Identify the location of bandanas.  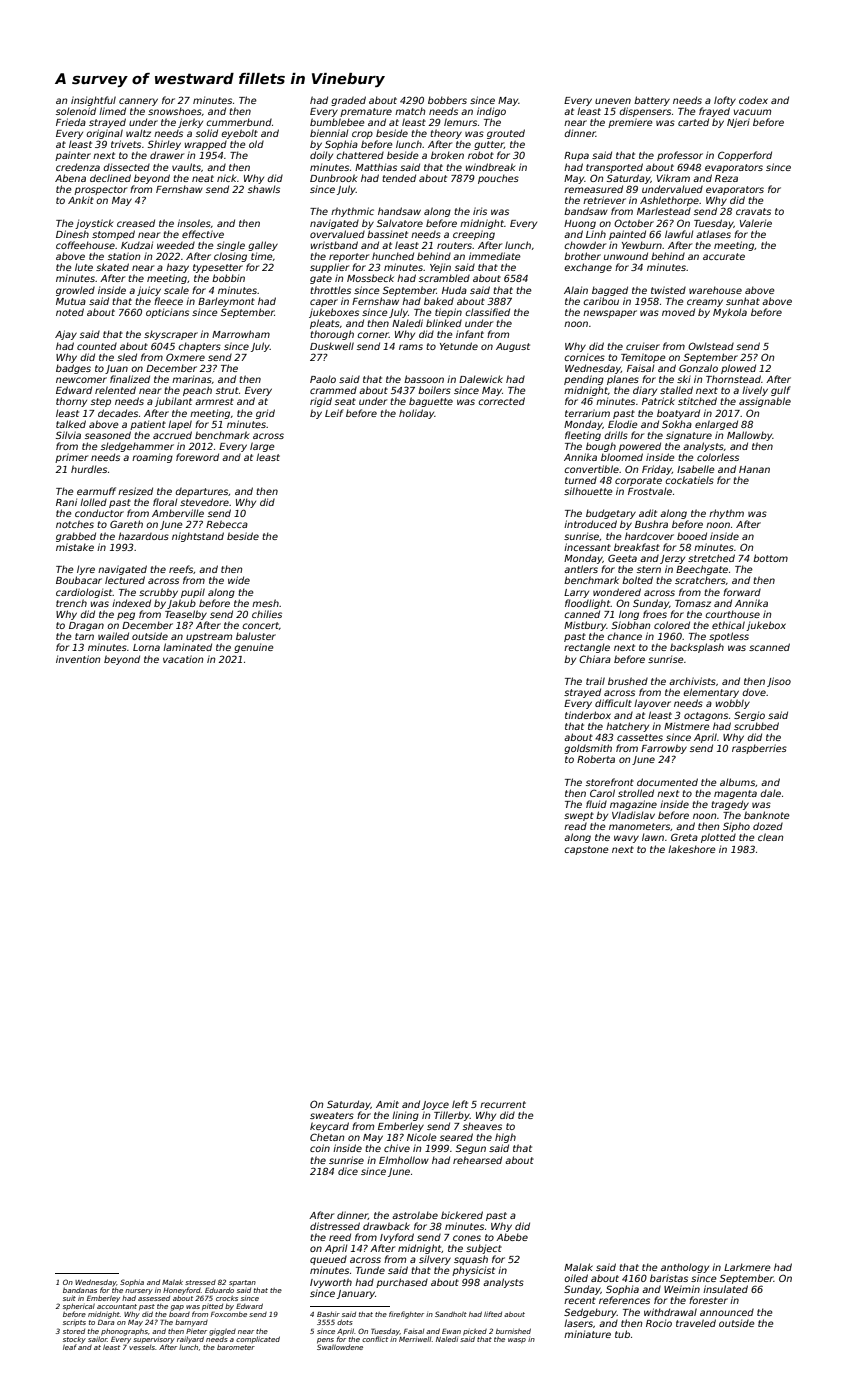
(80, 1290).
